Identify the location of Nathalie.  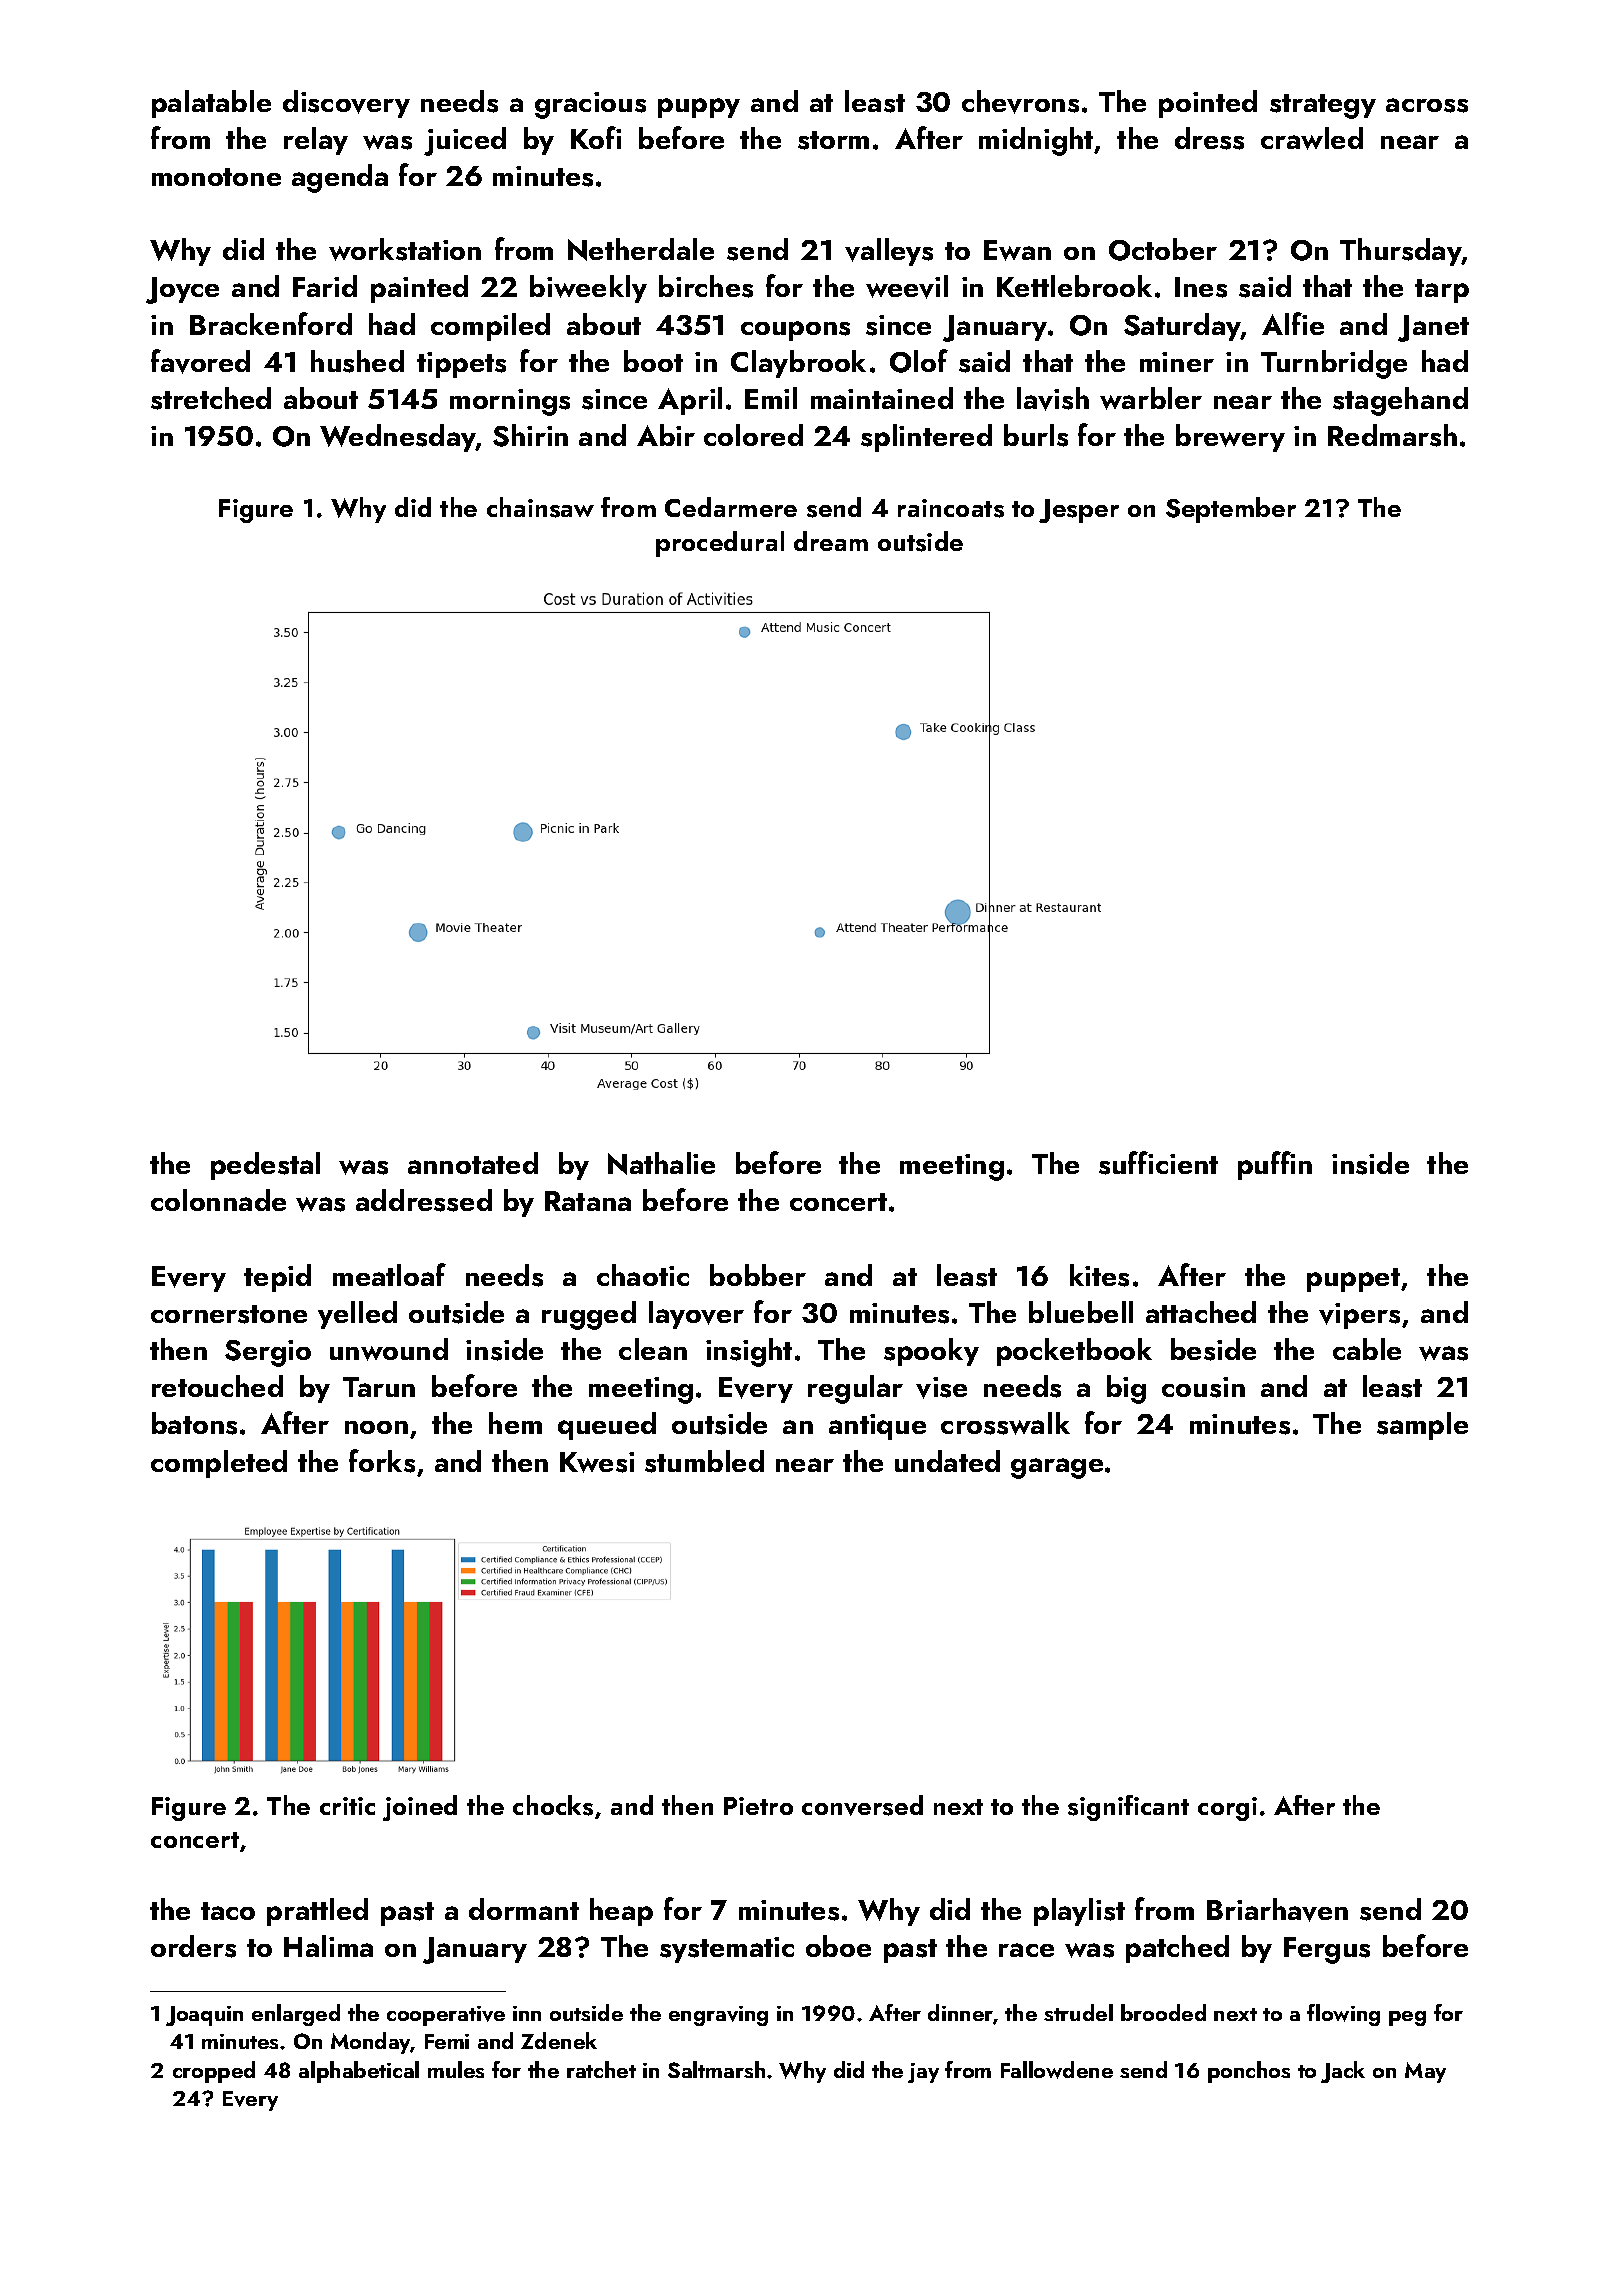
(661, 1163).
